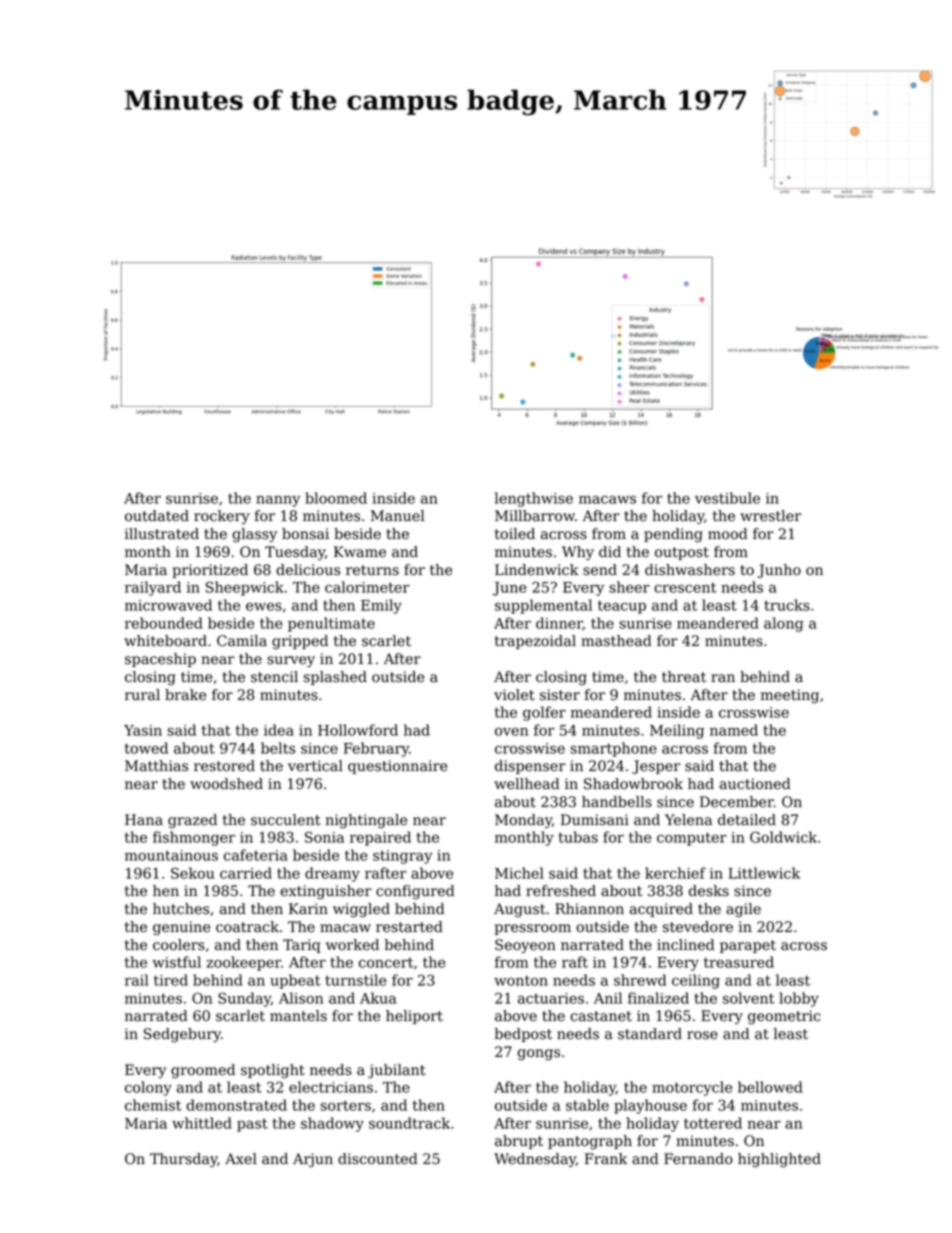 This screenshot has width=952, height=1233. What do you see at coordinates (358, 730) in the screenshot?
I see `Hollowford` at bounding box center [358, 730].
